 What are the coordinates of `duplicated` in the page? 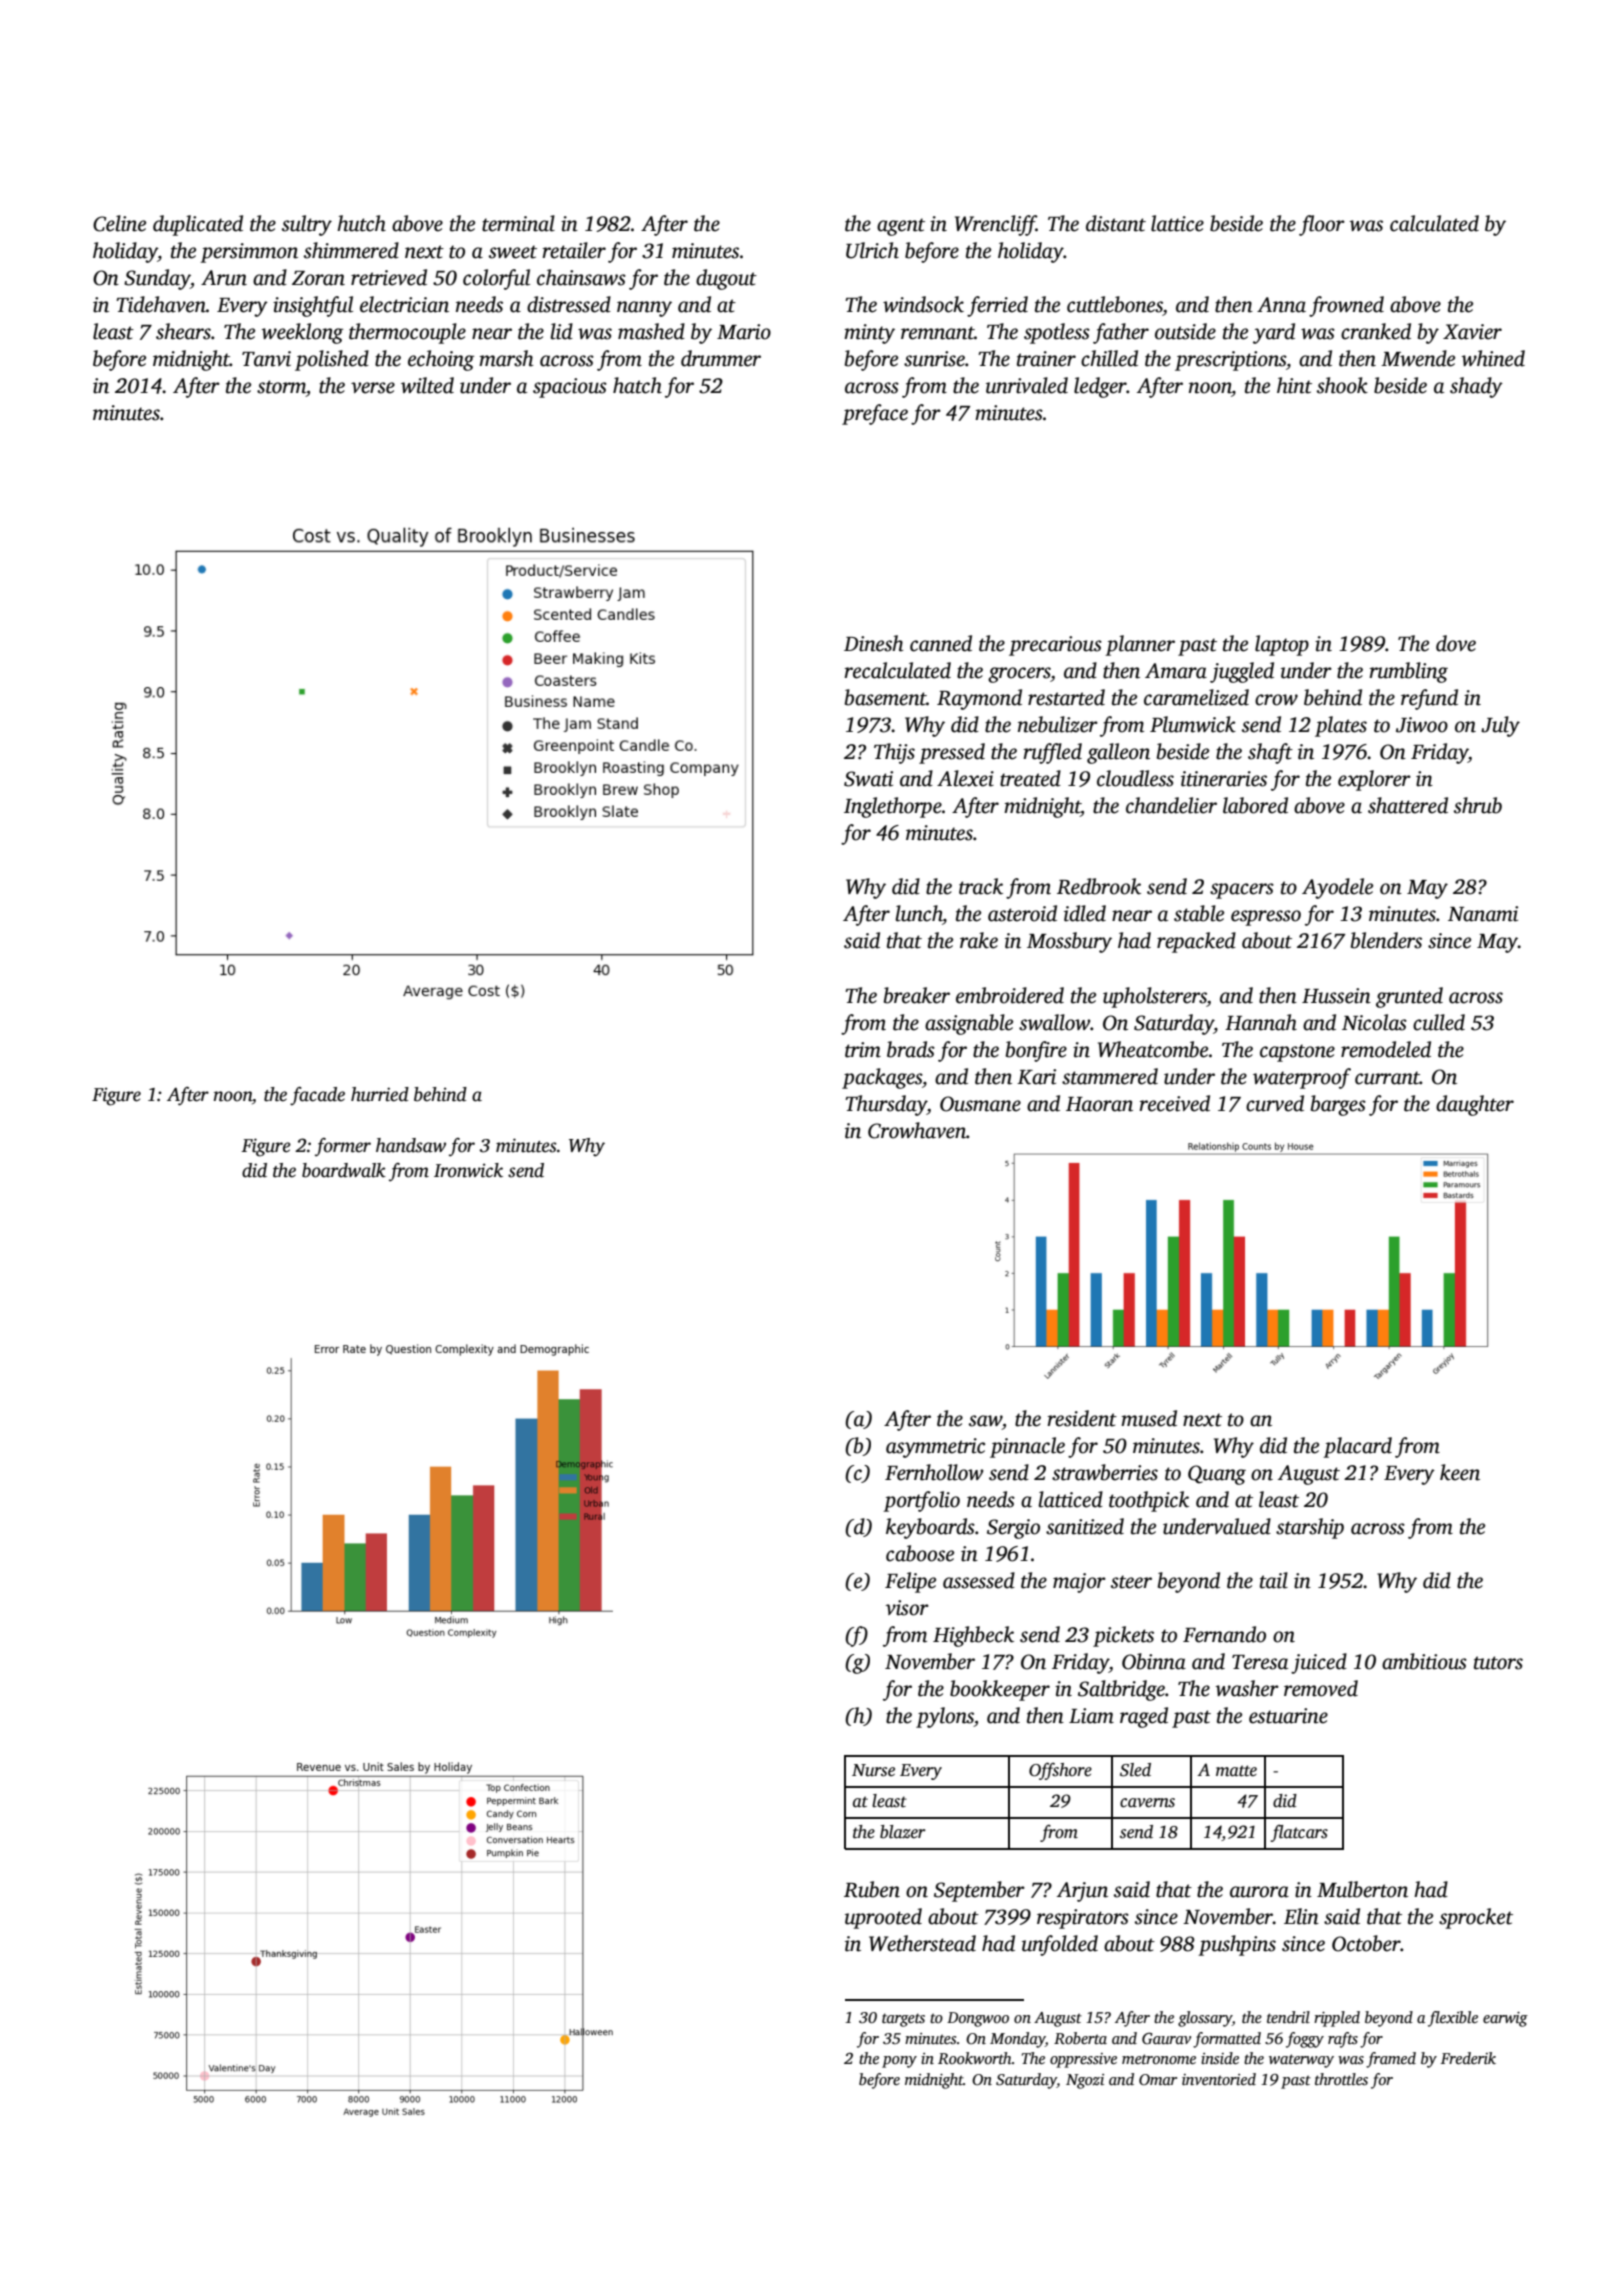 It's located at (198, 225).
